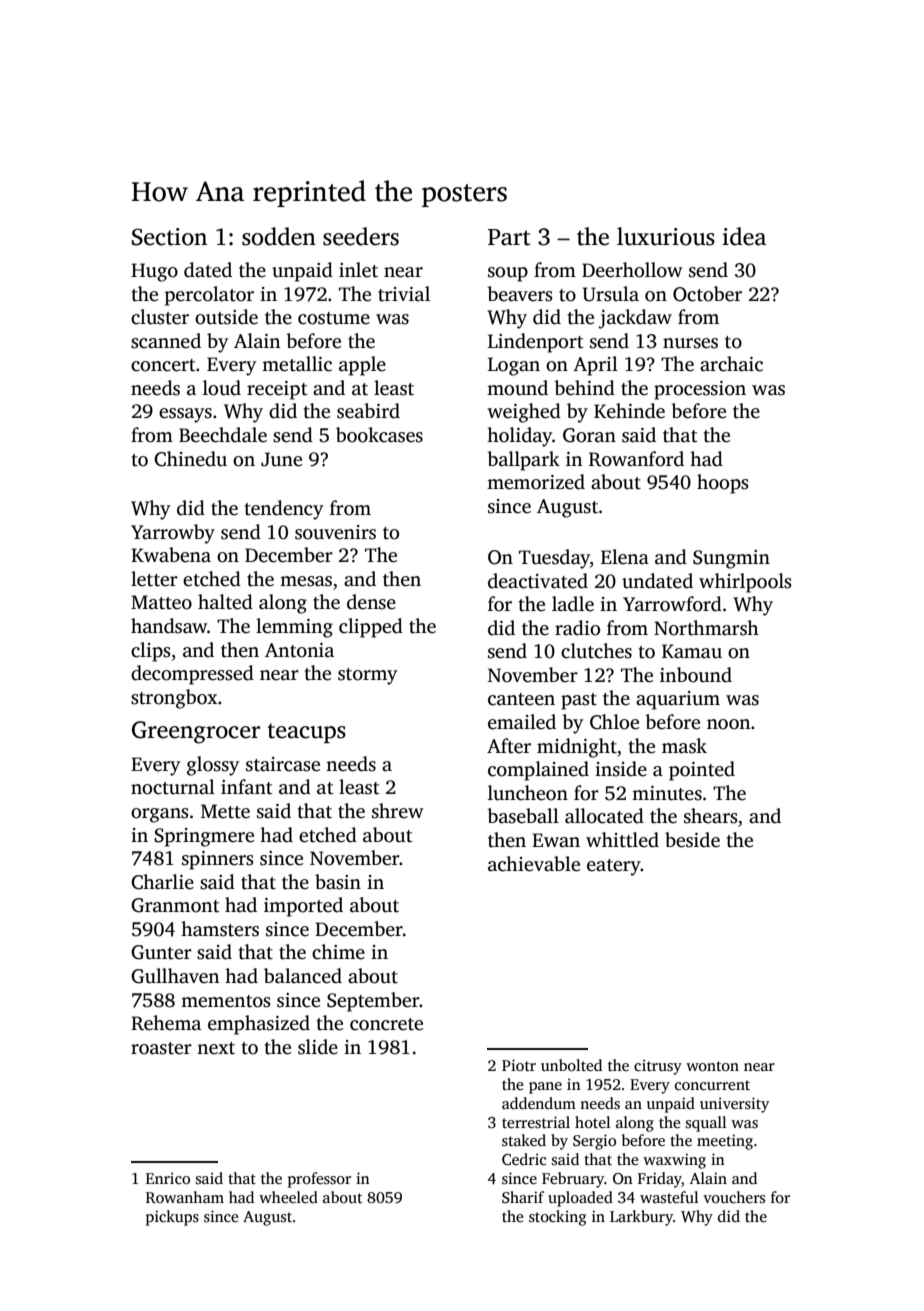 This screenshot has height=1311, width=924. What do you see at coordinates (172, 1218) in the screenshot?
I see `pickups` at bounding box center [172, 1218].
